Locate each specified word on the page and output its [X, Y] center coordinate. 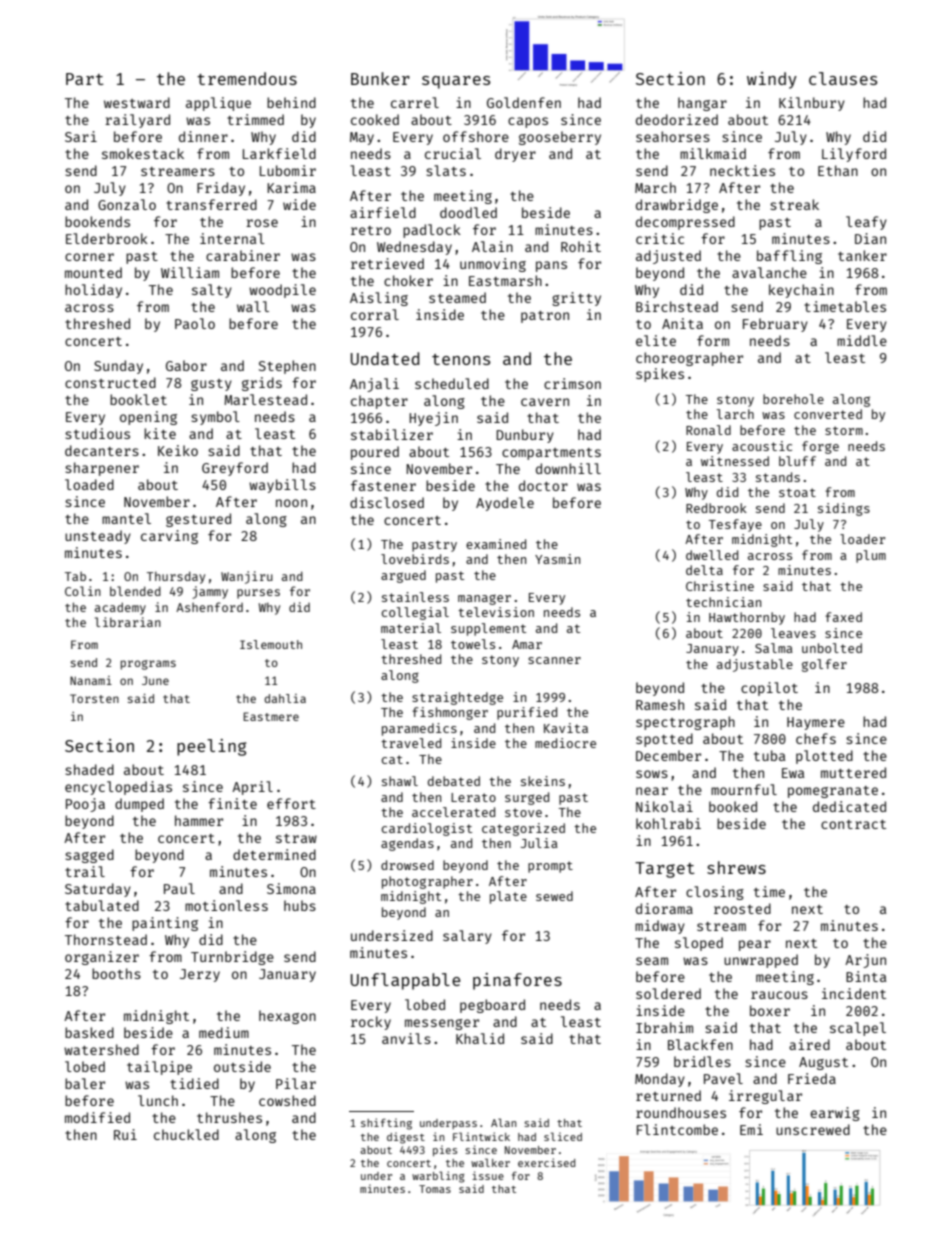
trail [85, 871]
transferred [211, 204]
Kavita [566, 728]
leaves [793, 633]
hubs [300, 905]
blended [135, 591]
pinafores [517, 981]
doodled [468, 212]
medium [224, 1032]
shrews [736, 867]
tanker [862, 255]
